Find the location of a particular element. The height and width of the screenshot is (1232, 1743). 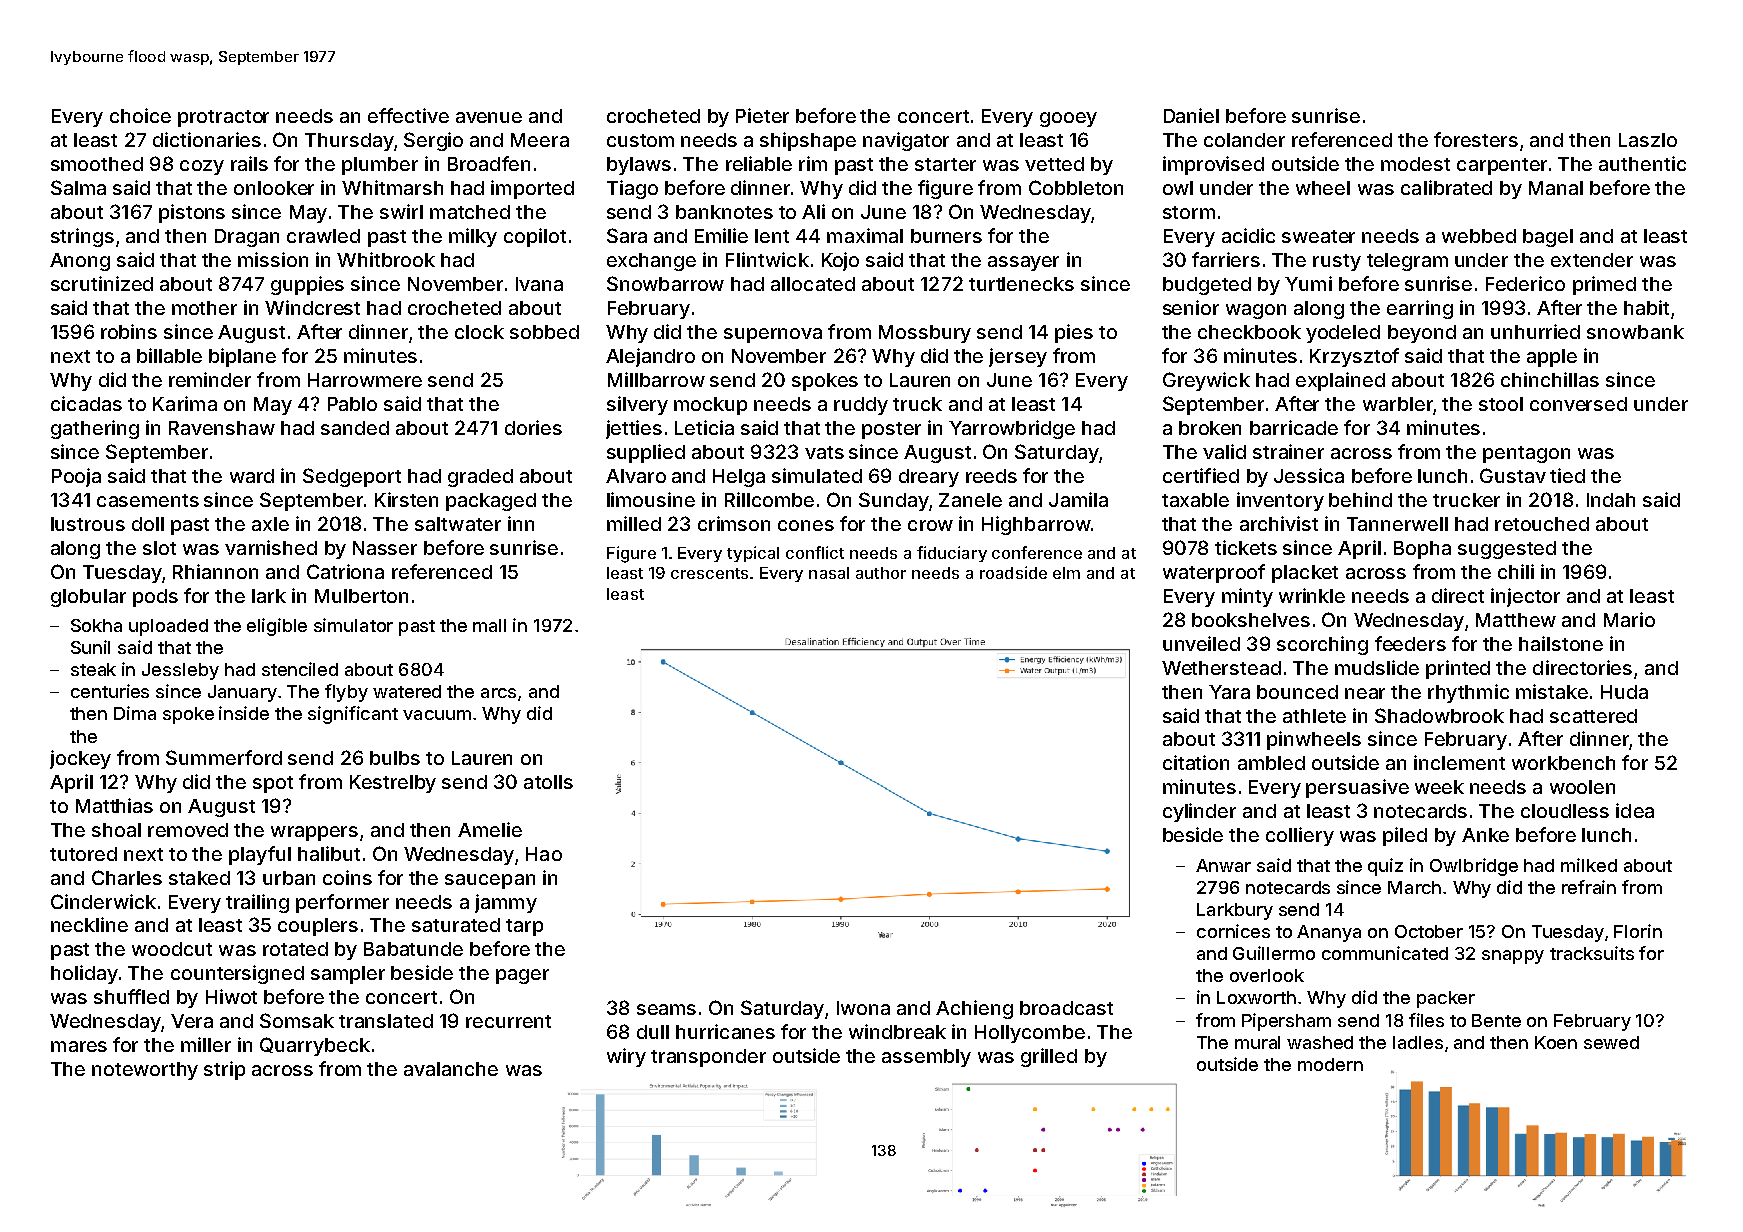

tied is located at coordinates (1567, 475).
